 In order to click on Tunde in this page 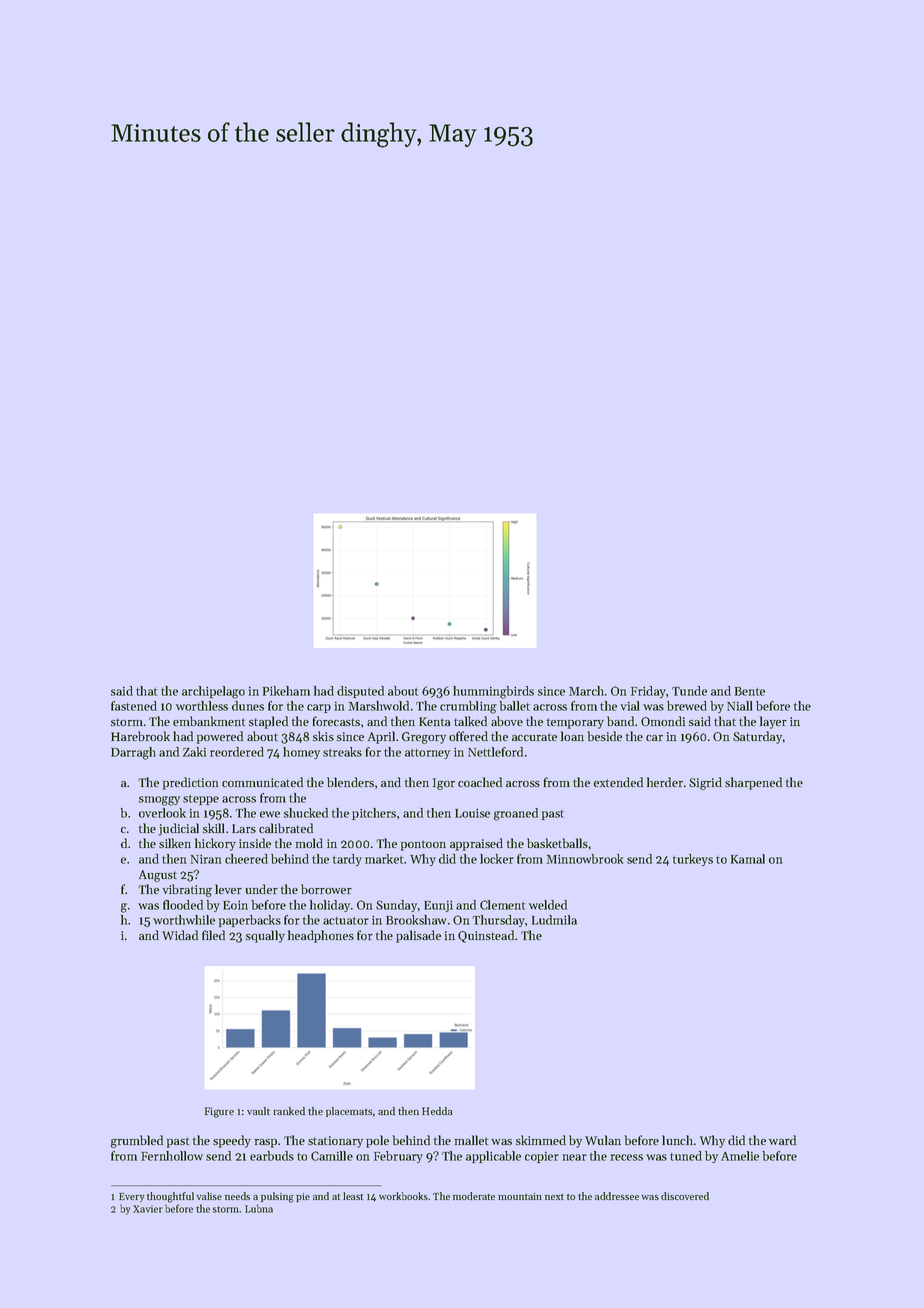, I will do `click(689, 691)`.
